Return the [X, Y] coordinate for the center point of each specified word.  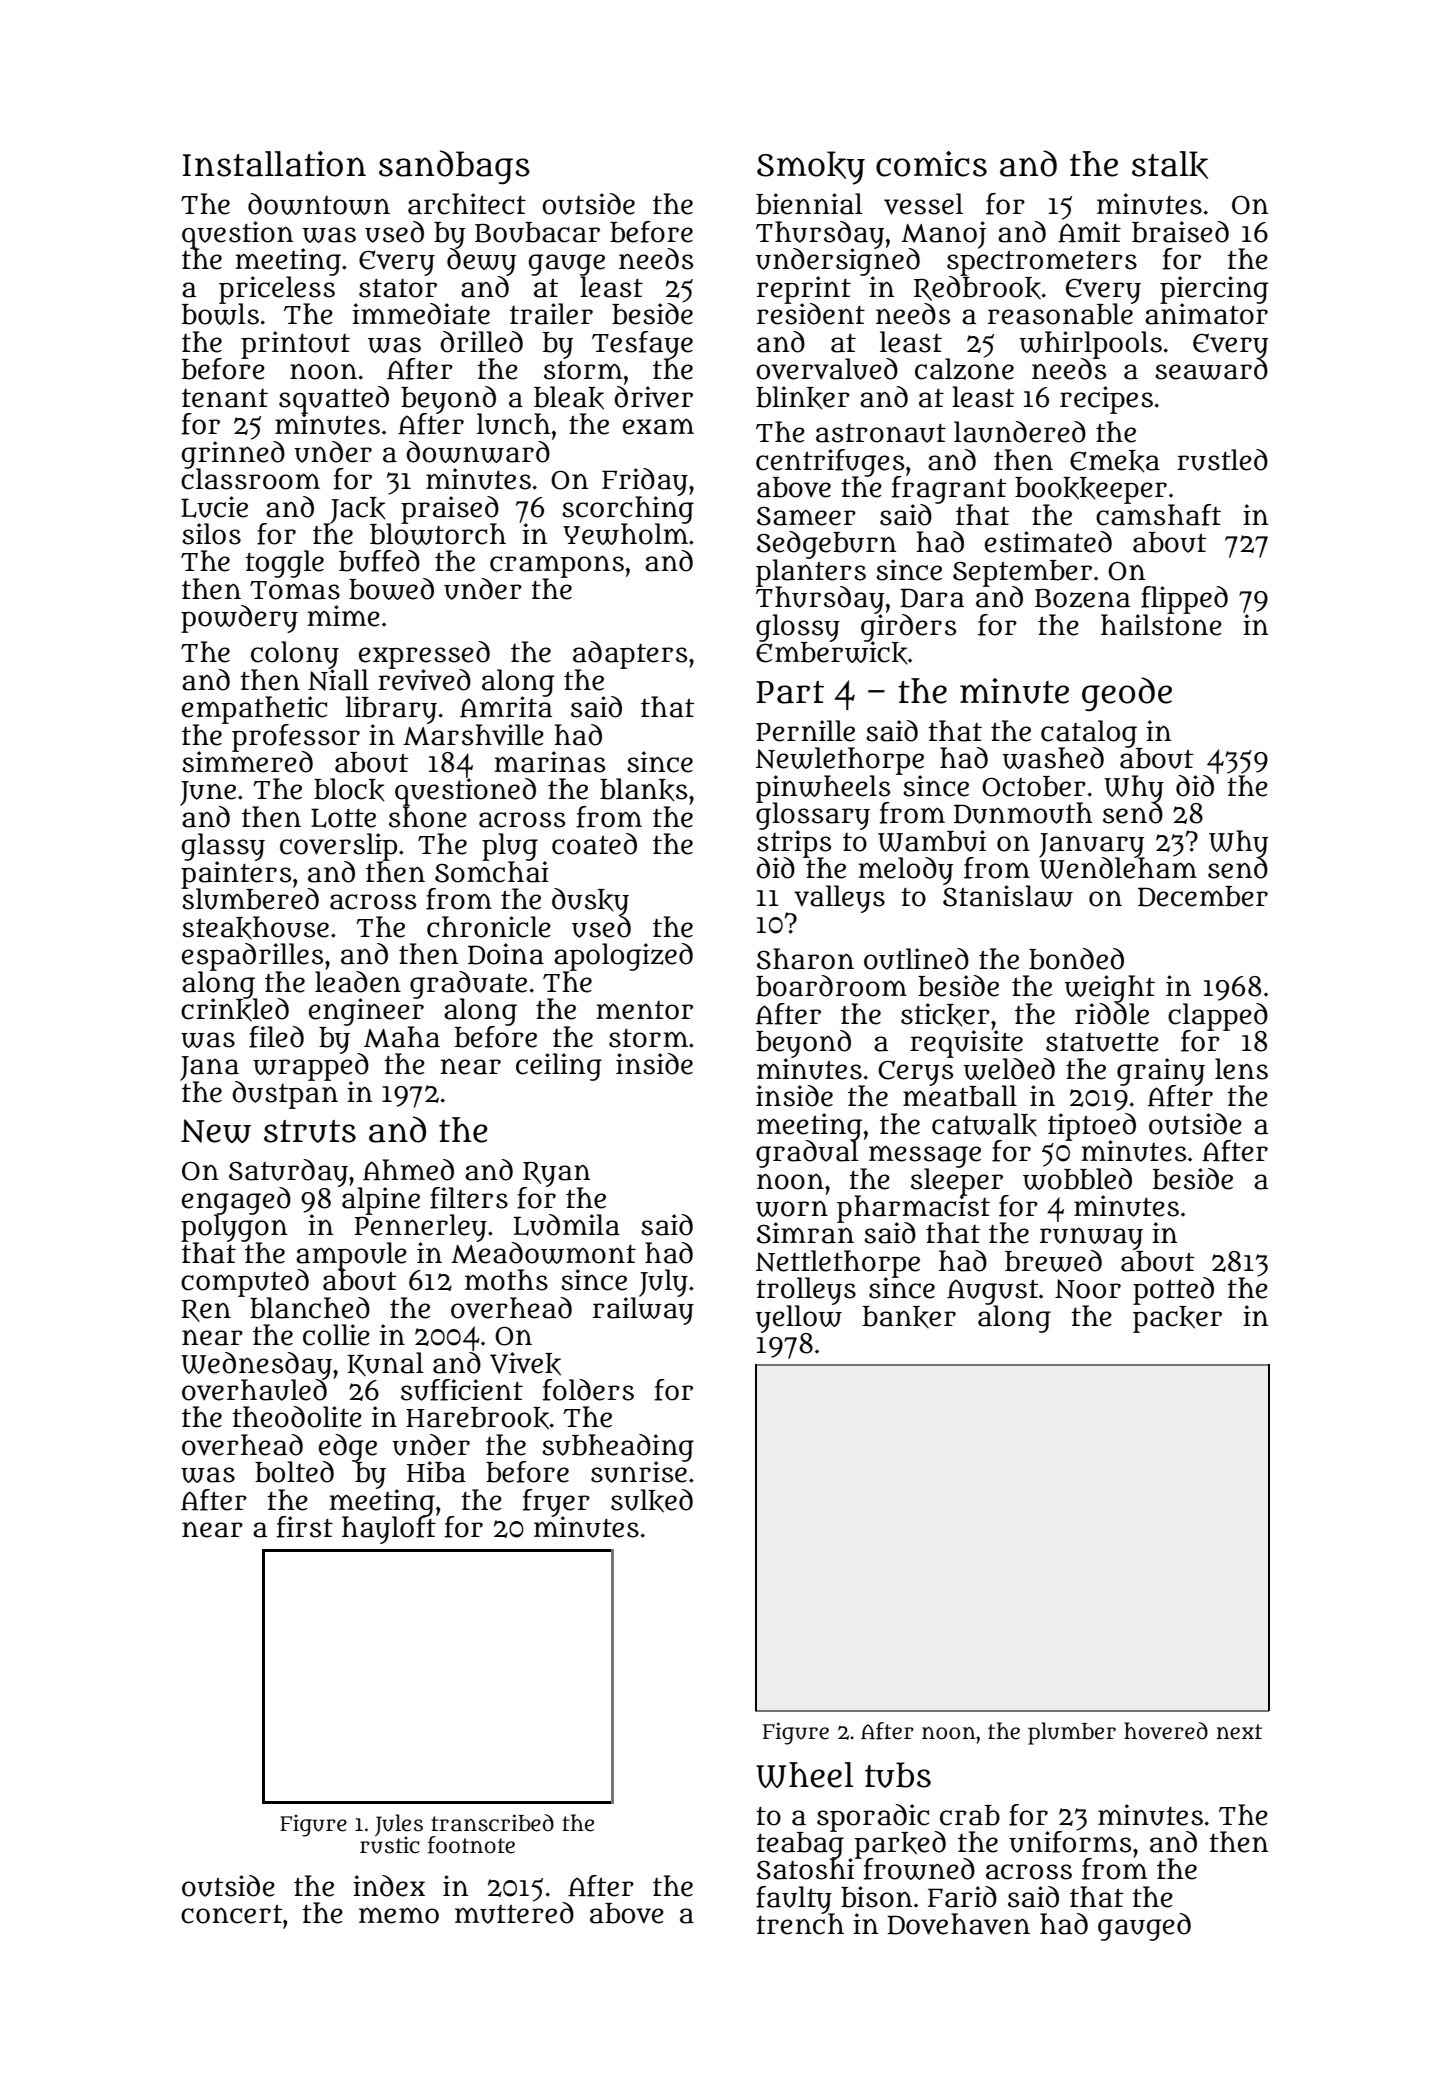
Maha [402, 1037]
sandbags [454, 167]
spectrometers [1042, 263]
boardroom [831, 986]
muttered [514, 1913]
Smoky [811, 168]
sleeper [957, 1181]
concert [231, 1914]
